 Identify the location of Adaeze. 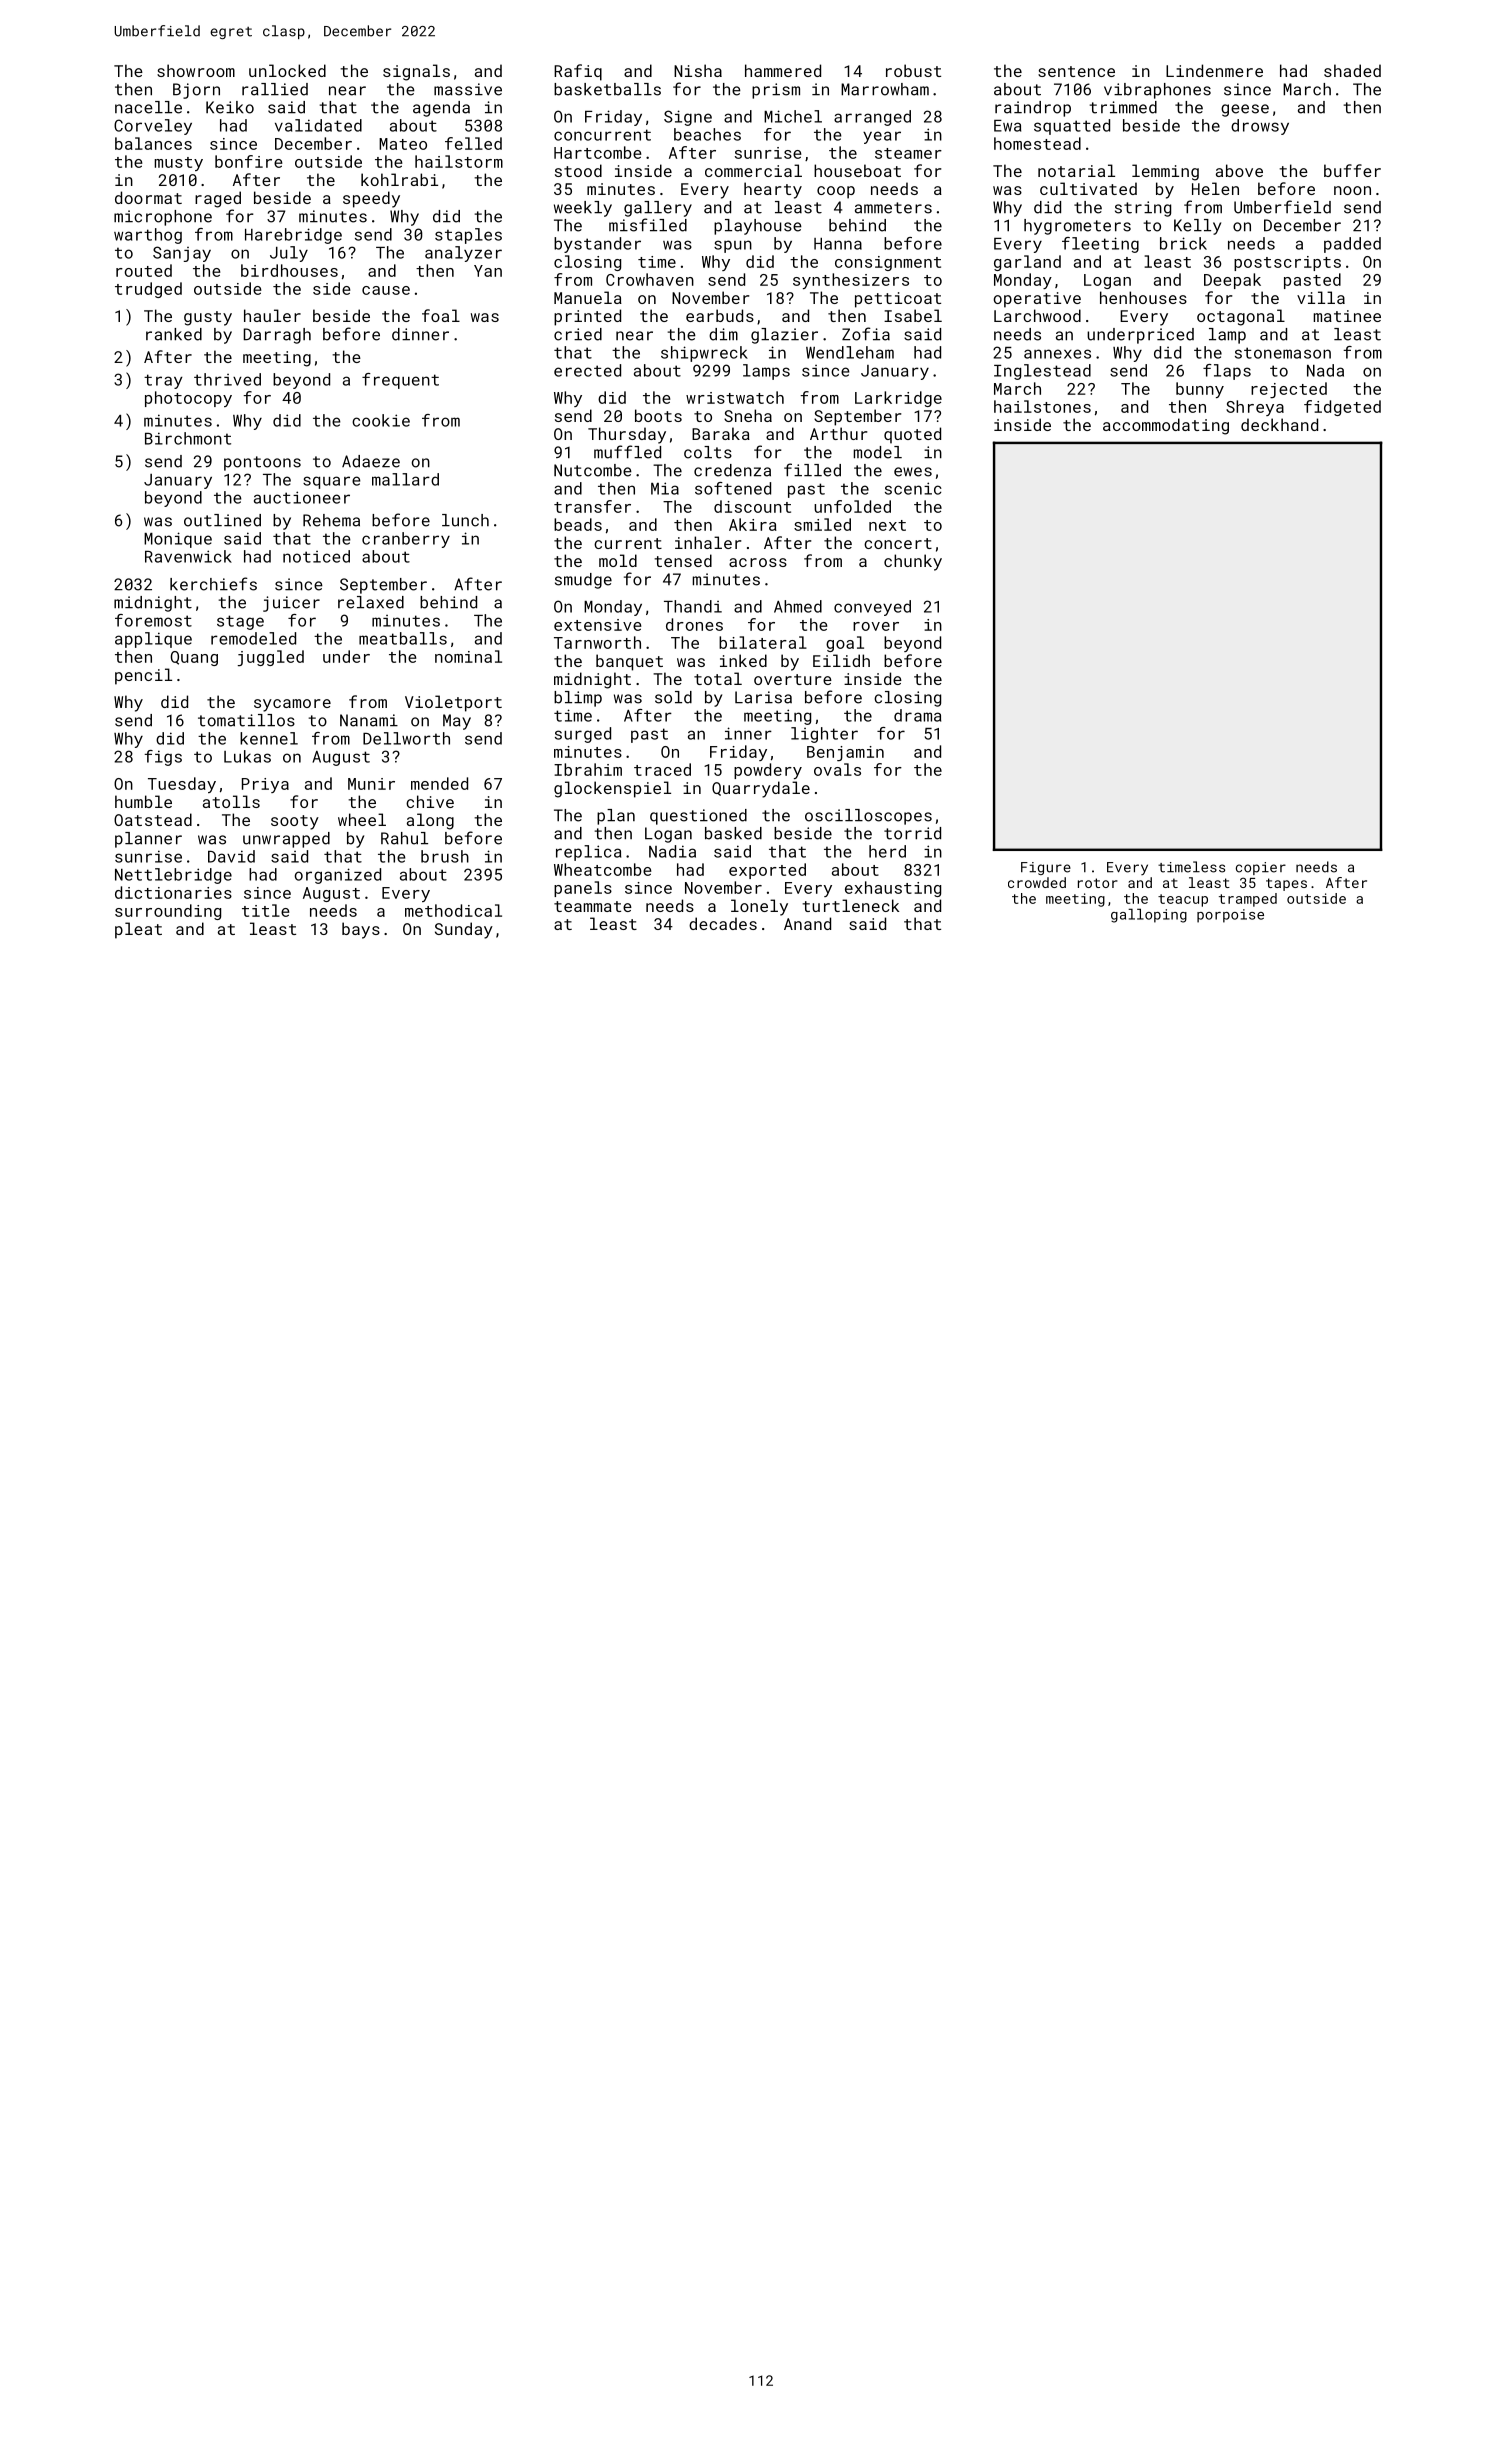
(371, 461).
